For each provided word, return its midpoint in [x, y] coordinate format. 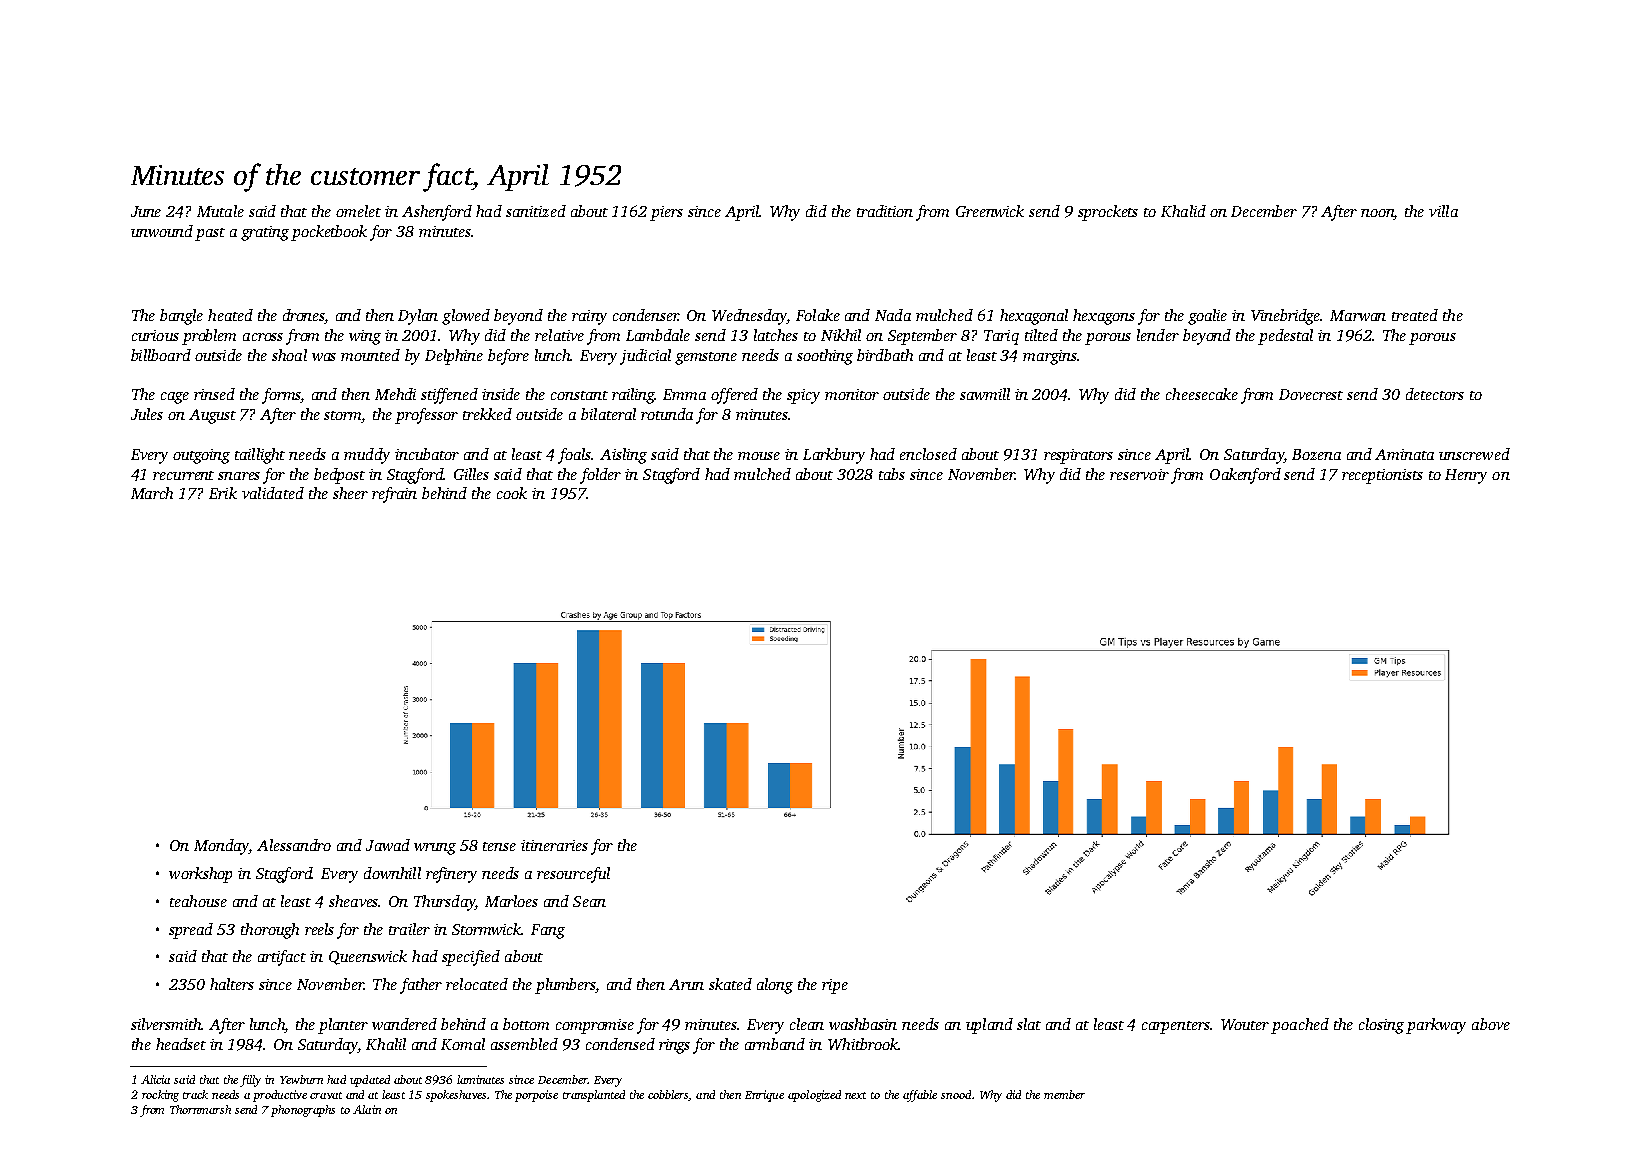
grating [265, 233]
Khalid [1183, 211]
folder [600, 476]
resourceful [573, 875]
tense [499, 846]
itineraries [554, 845]
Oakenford [1245, 476]
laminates [480, 1079]
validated [273, 493]
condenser [645, 315]
